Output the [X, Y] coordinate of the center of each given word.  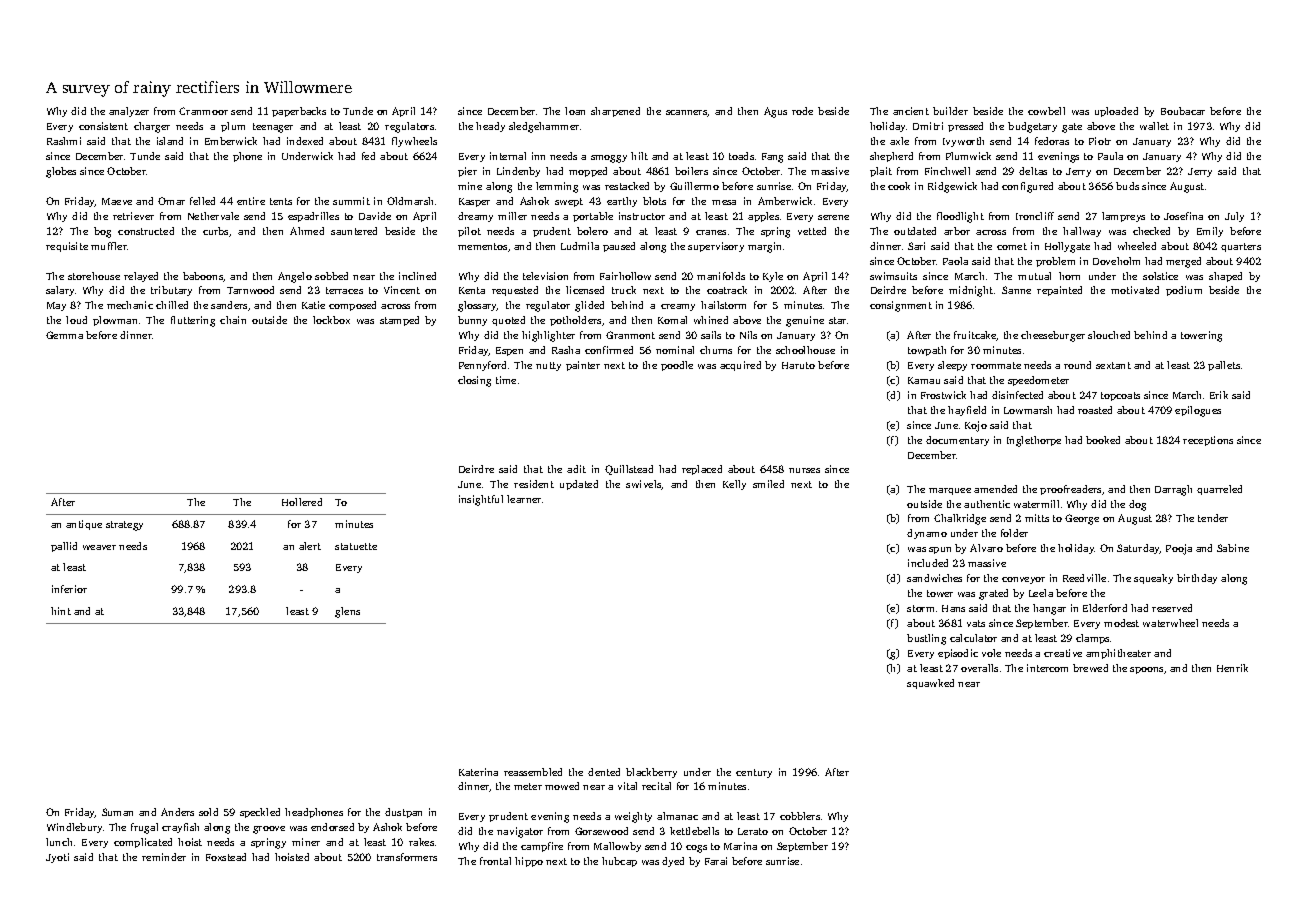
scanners [687, 113]
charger [152, 127]
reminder [164, 857]
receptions [1208, 441]
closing [474, 381]
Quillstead [629, 470]
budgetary [1032, 127]
